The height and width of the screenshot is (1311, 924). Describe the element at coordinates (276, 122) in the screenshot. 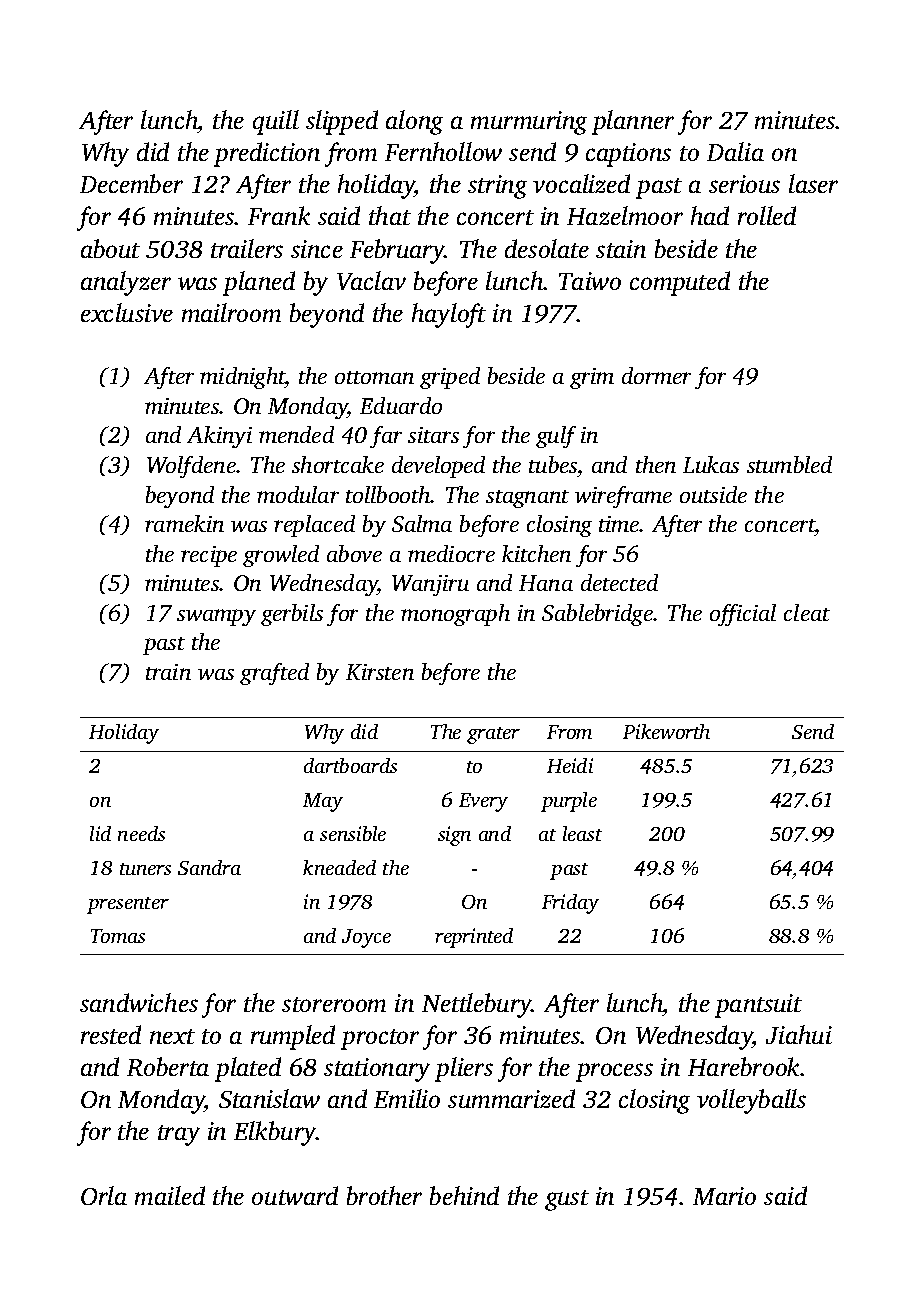

I see `quill` at that location.
